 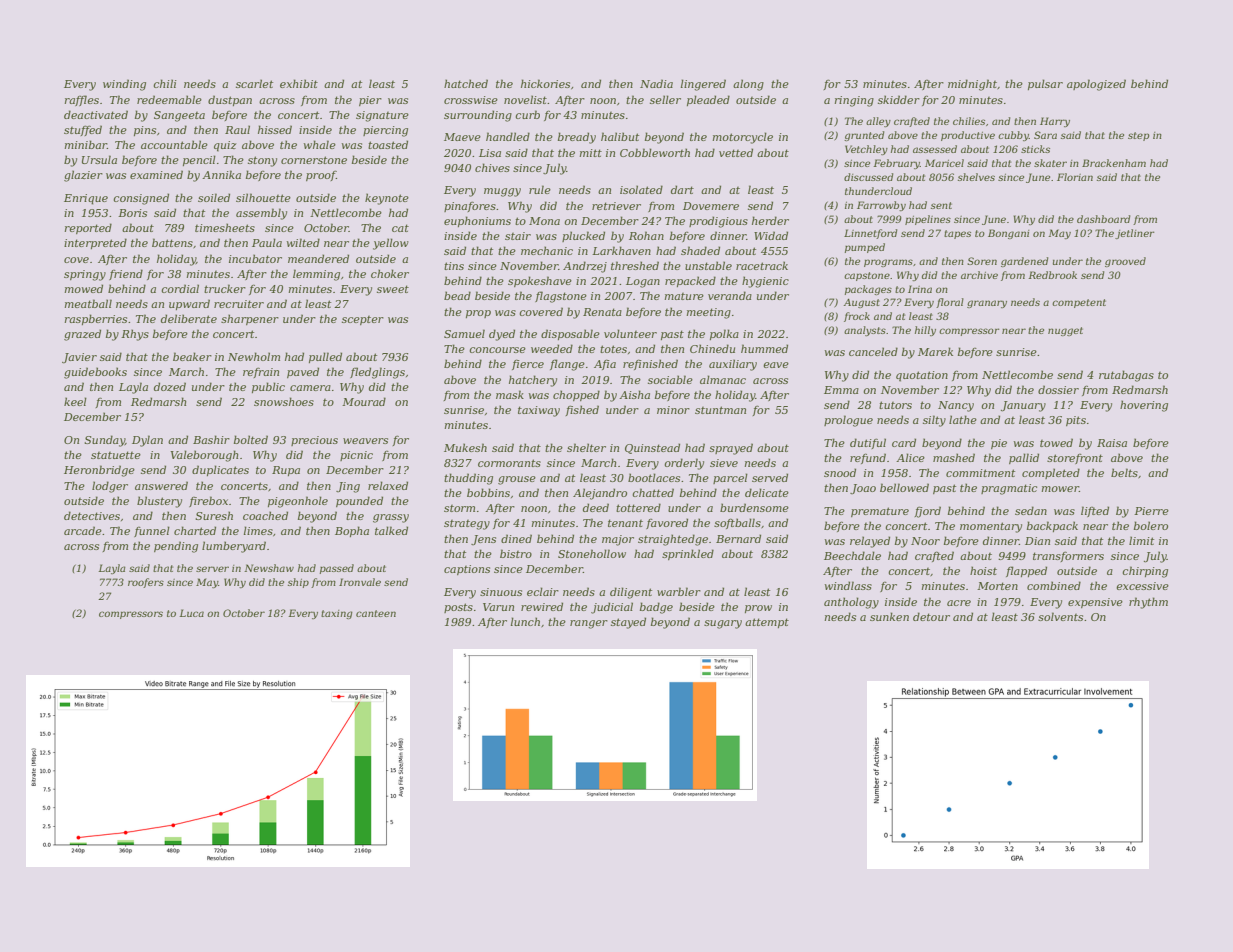 What do you see at coordinates (586, 447) in the screenshot?
I see `shelter` at bounding box center [586, 447].
